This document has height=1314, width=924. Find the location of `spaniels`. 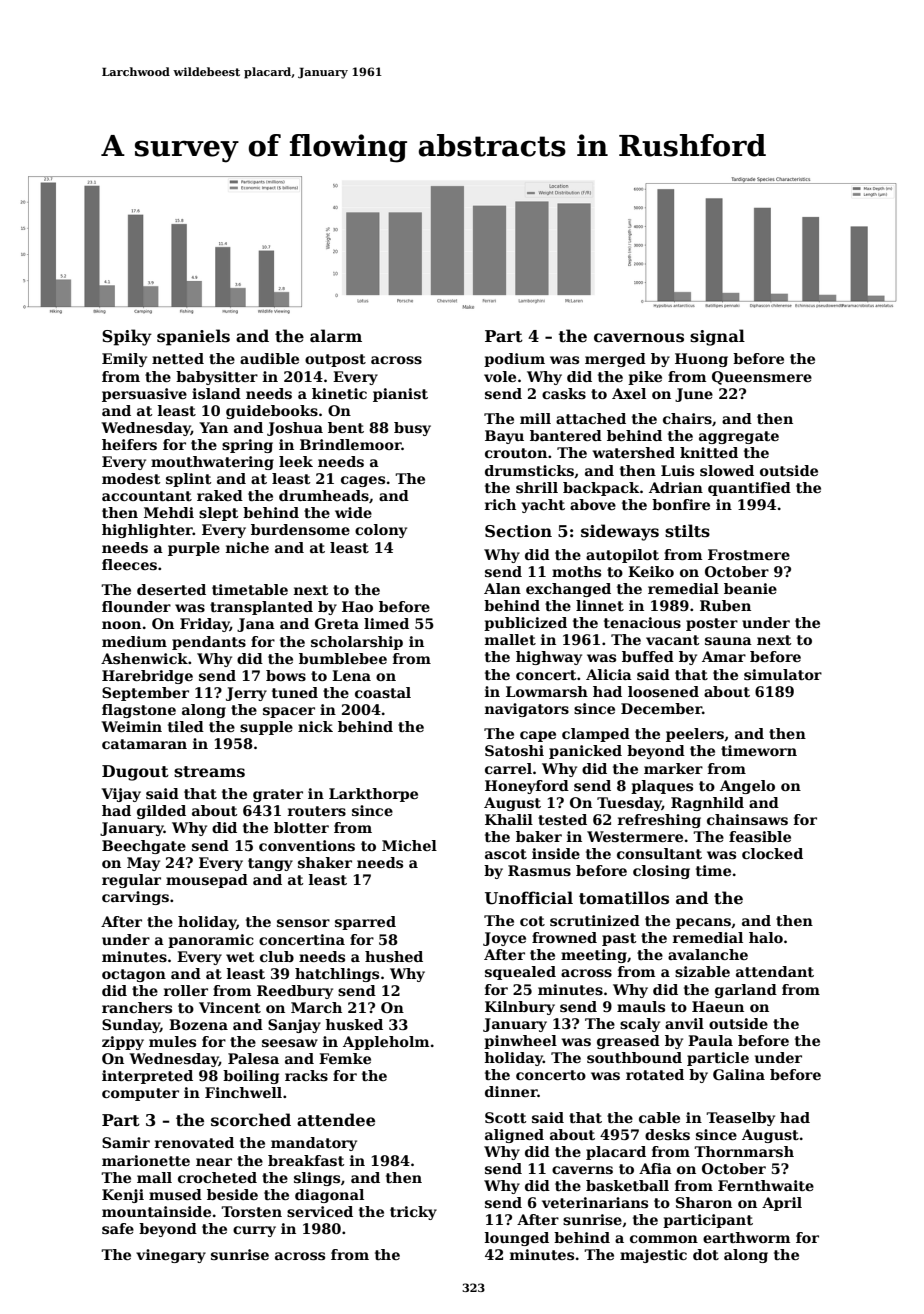

spaniels is located at coordinates (193, 337).
